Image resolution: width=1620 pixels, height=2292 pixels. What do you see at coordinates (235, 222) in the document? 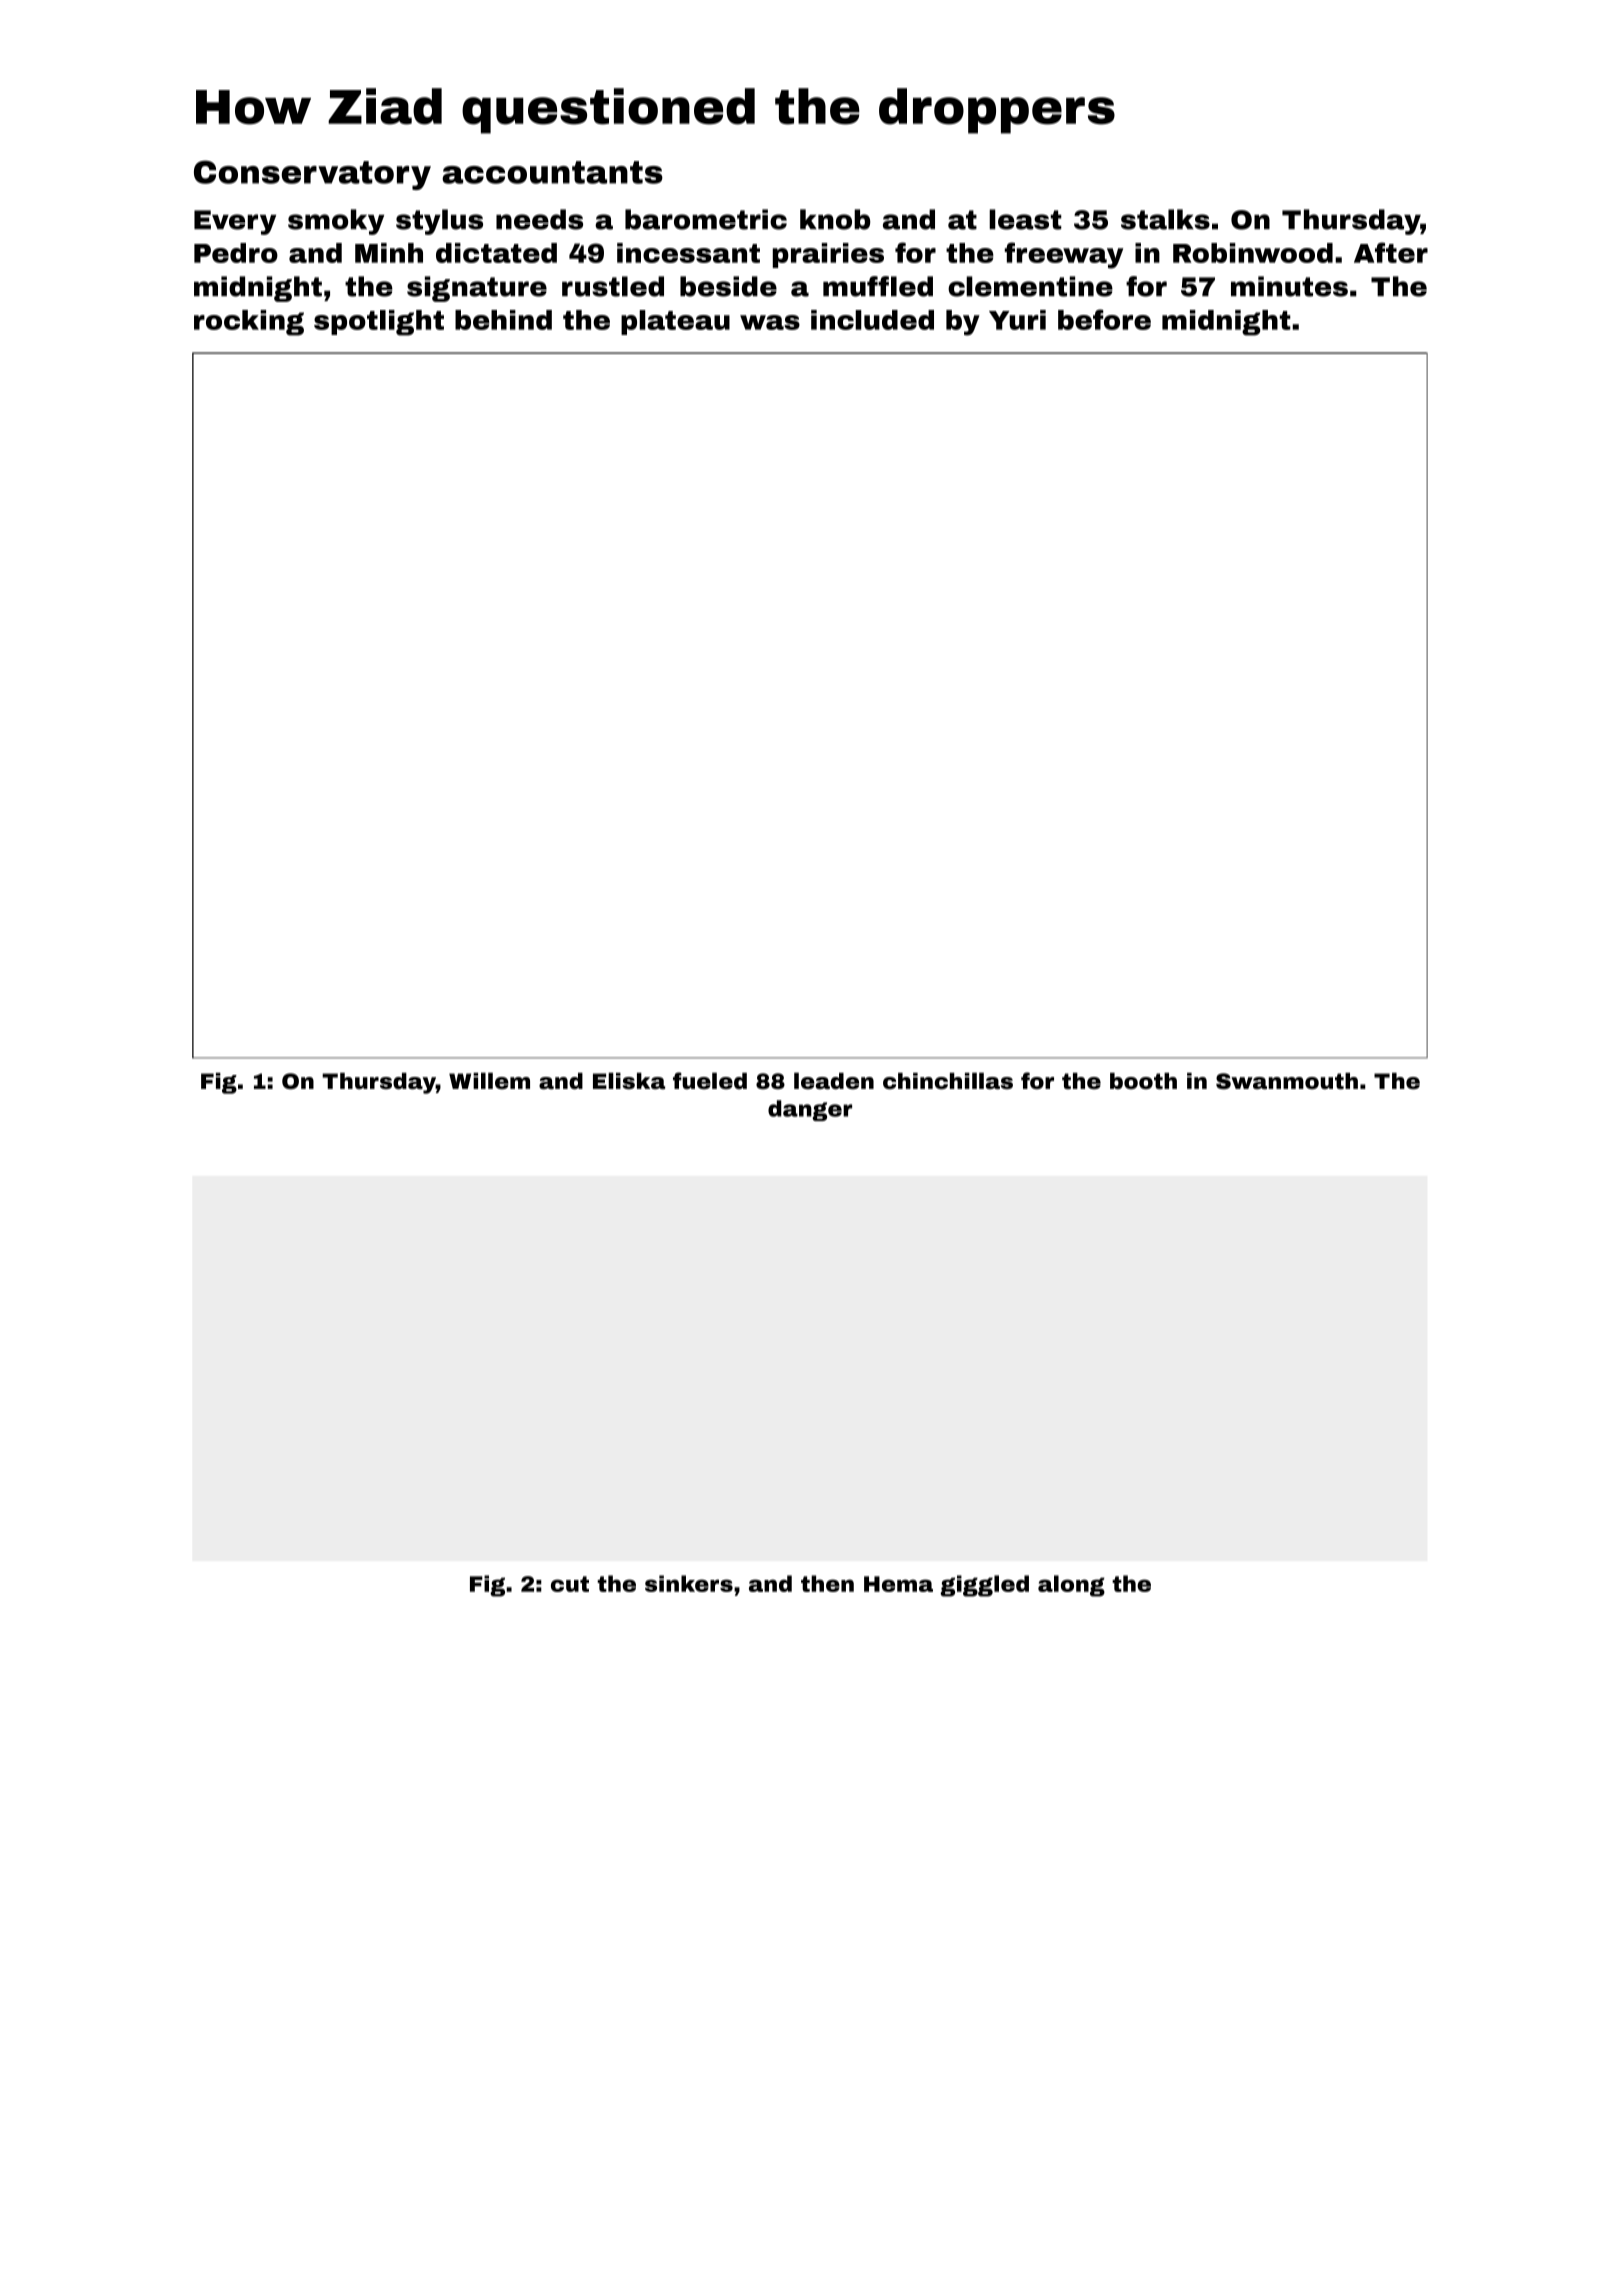
I see `Every` at bounding box center [235, 222].
